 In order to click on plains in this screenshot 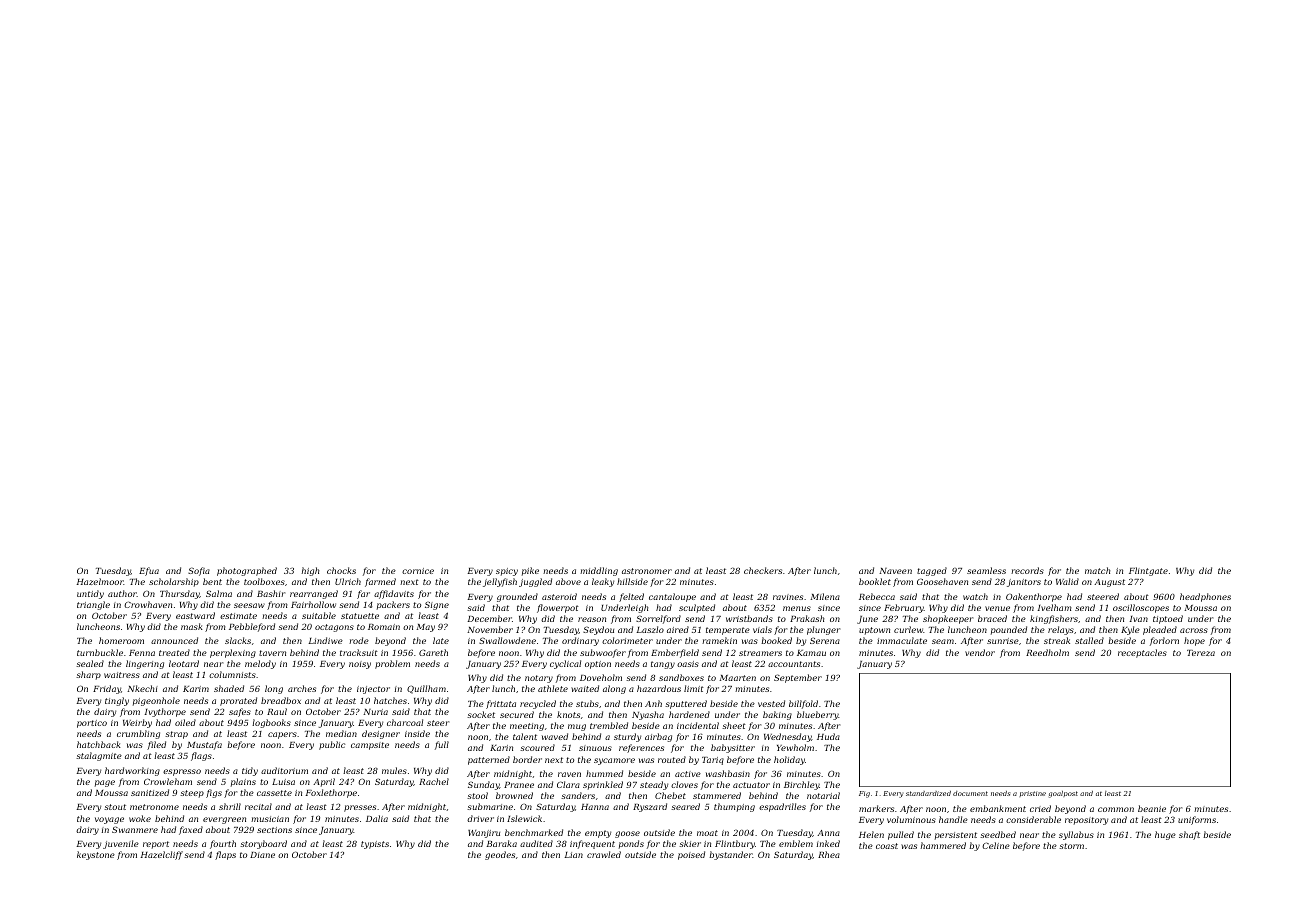, I will do `click(243, 782)`.
